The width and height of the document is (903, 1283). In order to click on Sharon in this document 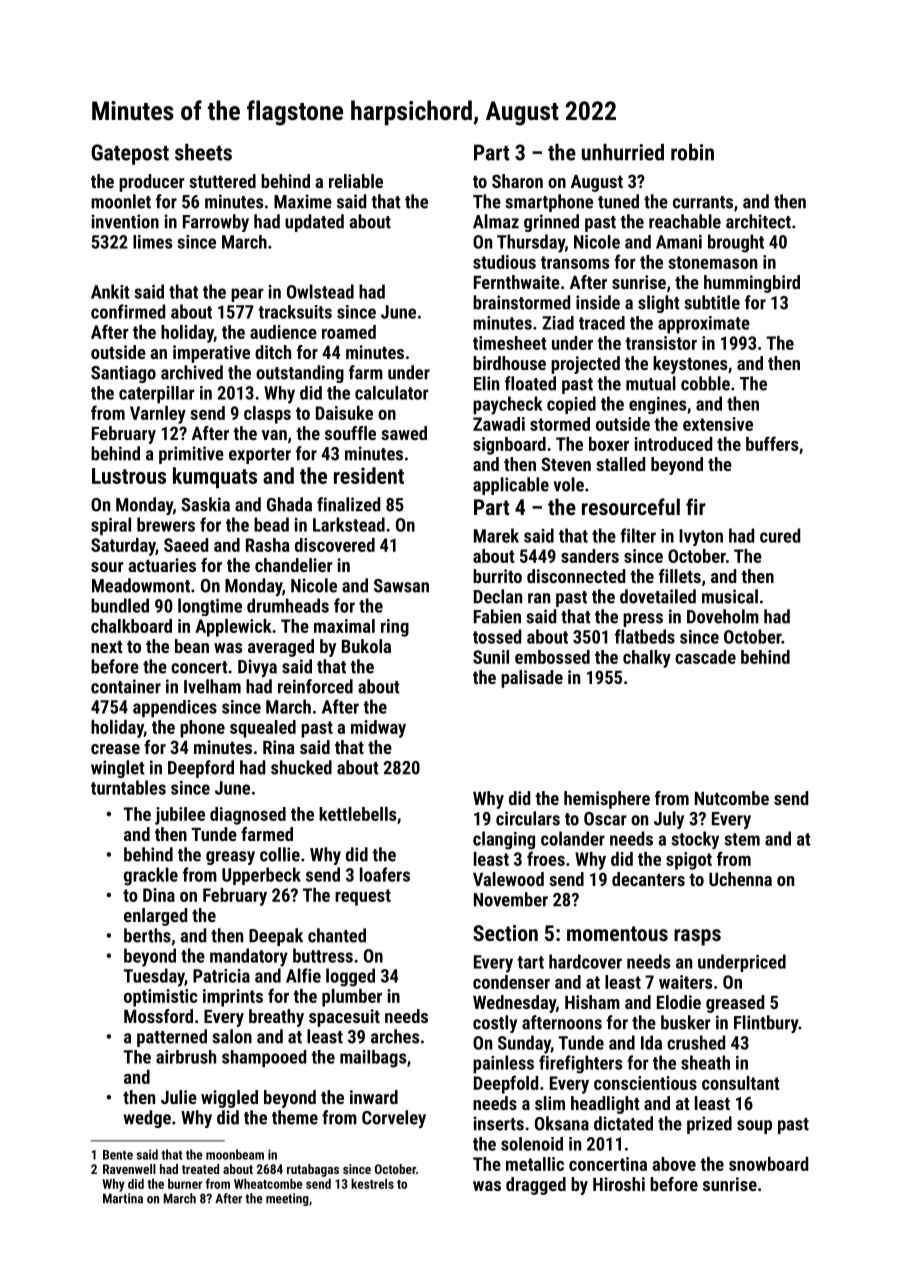, I will do `click(517, 181)`.
